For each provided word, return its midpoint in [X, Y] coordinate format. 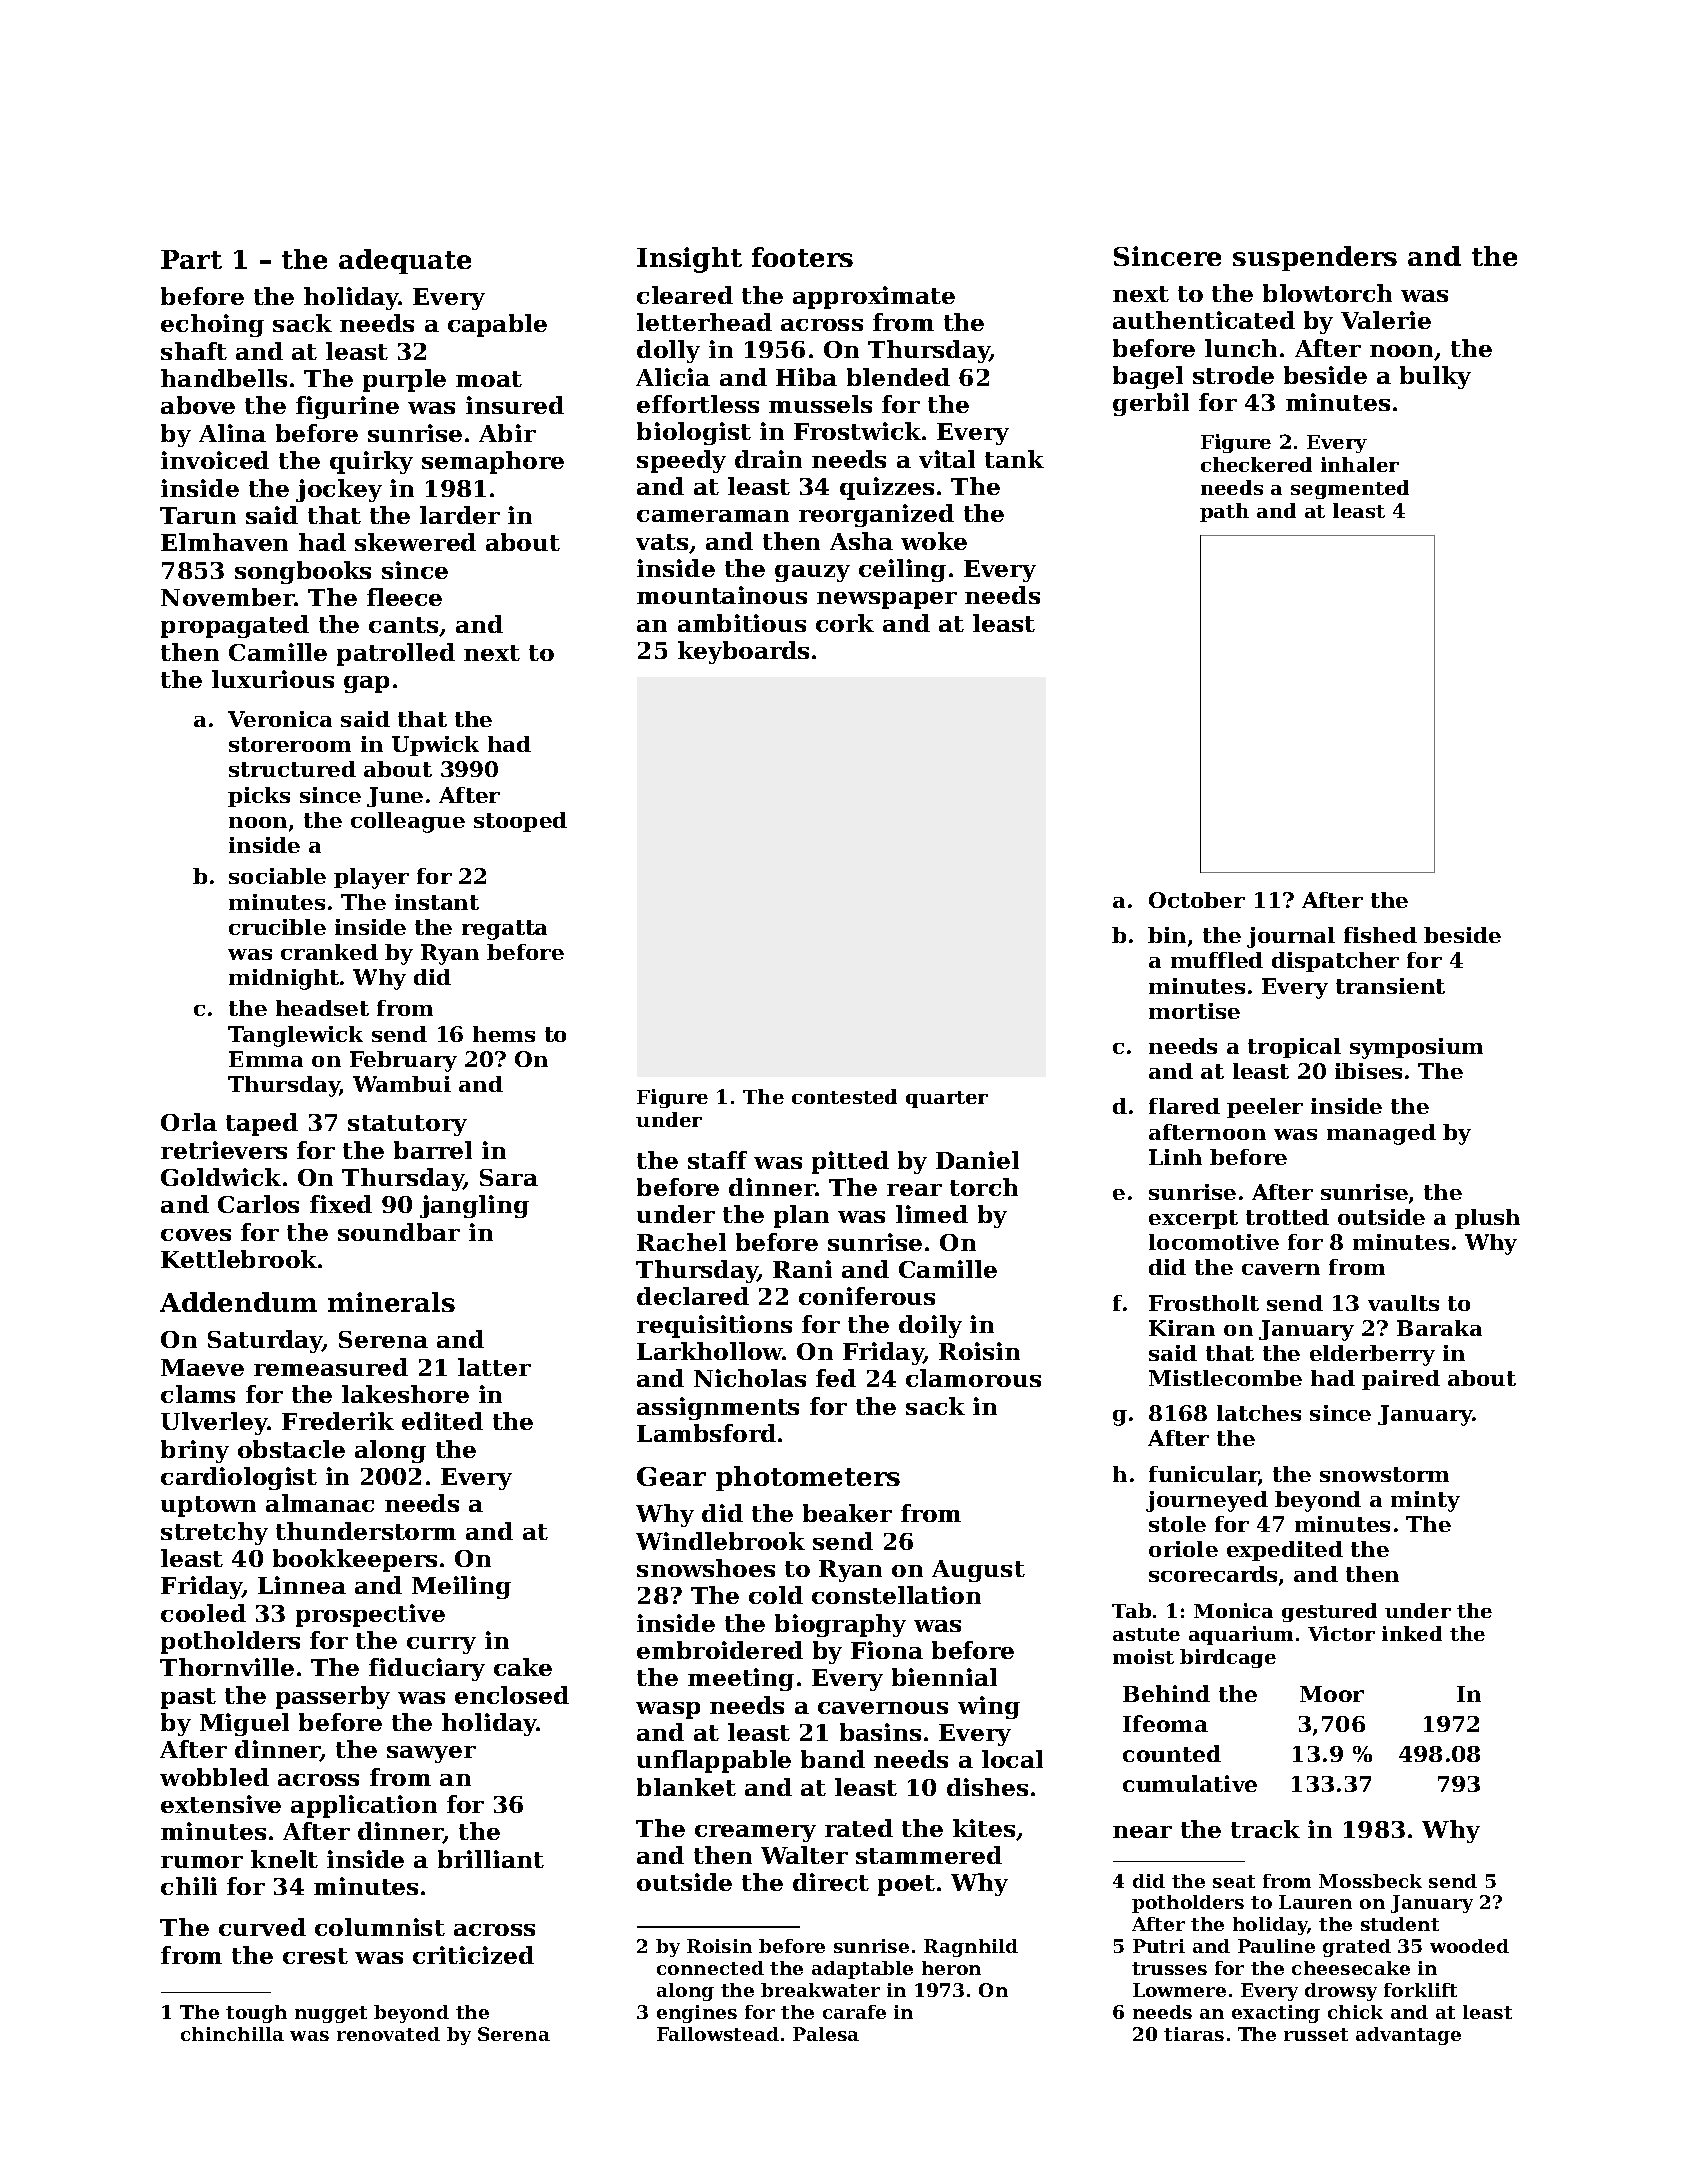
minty [1425, 1501]
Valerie [1386, 320]
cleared [685, 295]
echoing [212, 325]
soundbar [399, 1232]
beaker [847, 1513]
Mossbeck [1370, 1881]
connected [710, 1968]
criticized [473, 1955]
